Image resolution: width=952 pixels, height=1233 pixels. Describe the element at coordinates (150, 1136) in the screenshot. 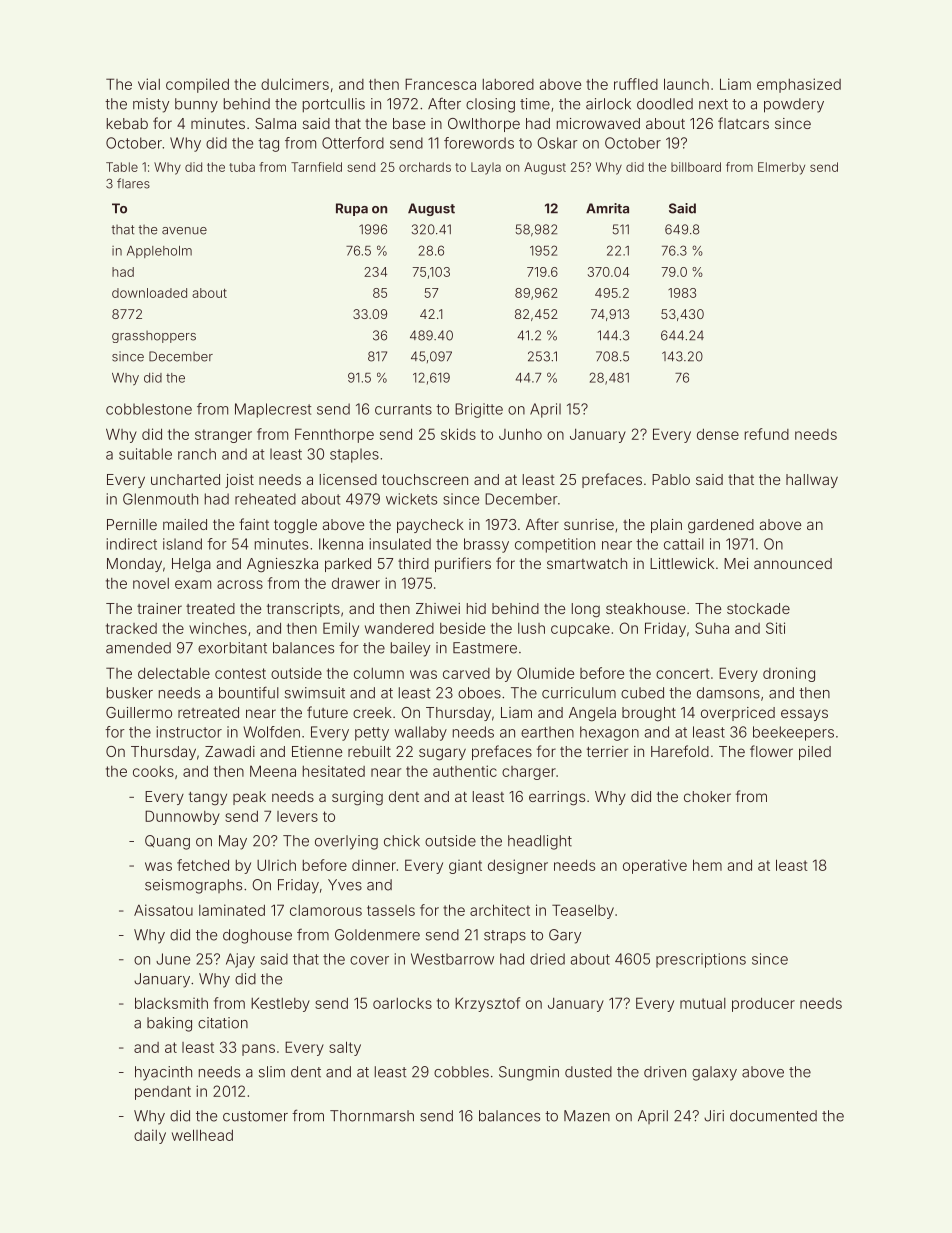

I see `daily` at that location.
